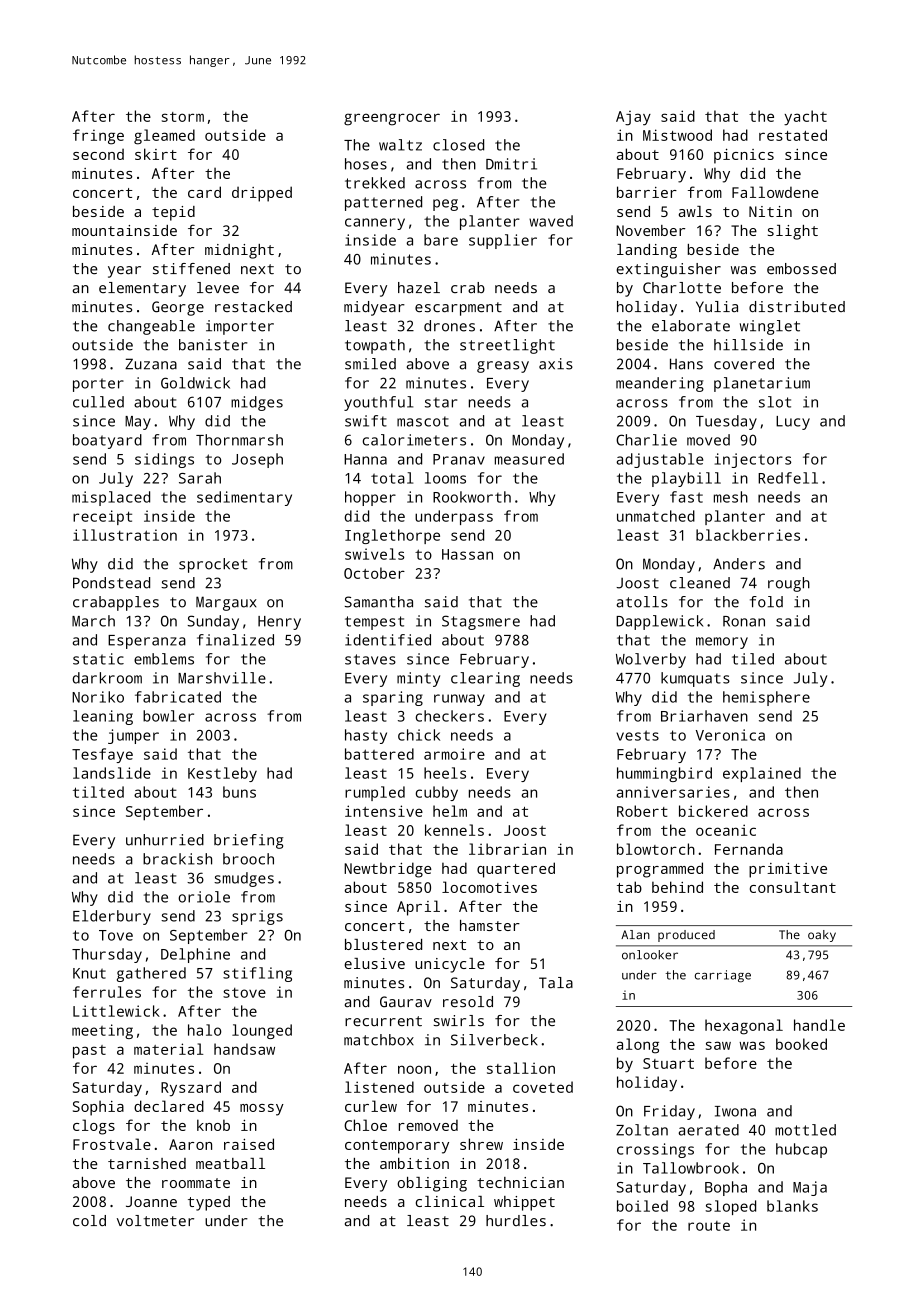 The width and height of the screenshot is (924, 1308). What do you see at coordinates (133, 736) in the screenshot?
I see `jumper` at bounding box center [133, 736].
